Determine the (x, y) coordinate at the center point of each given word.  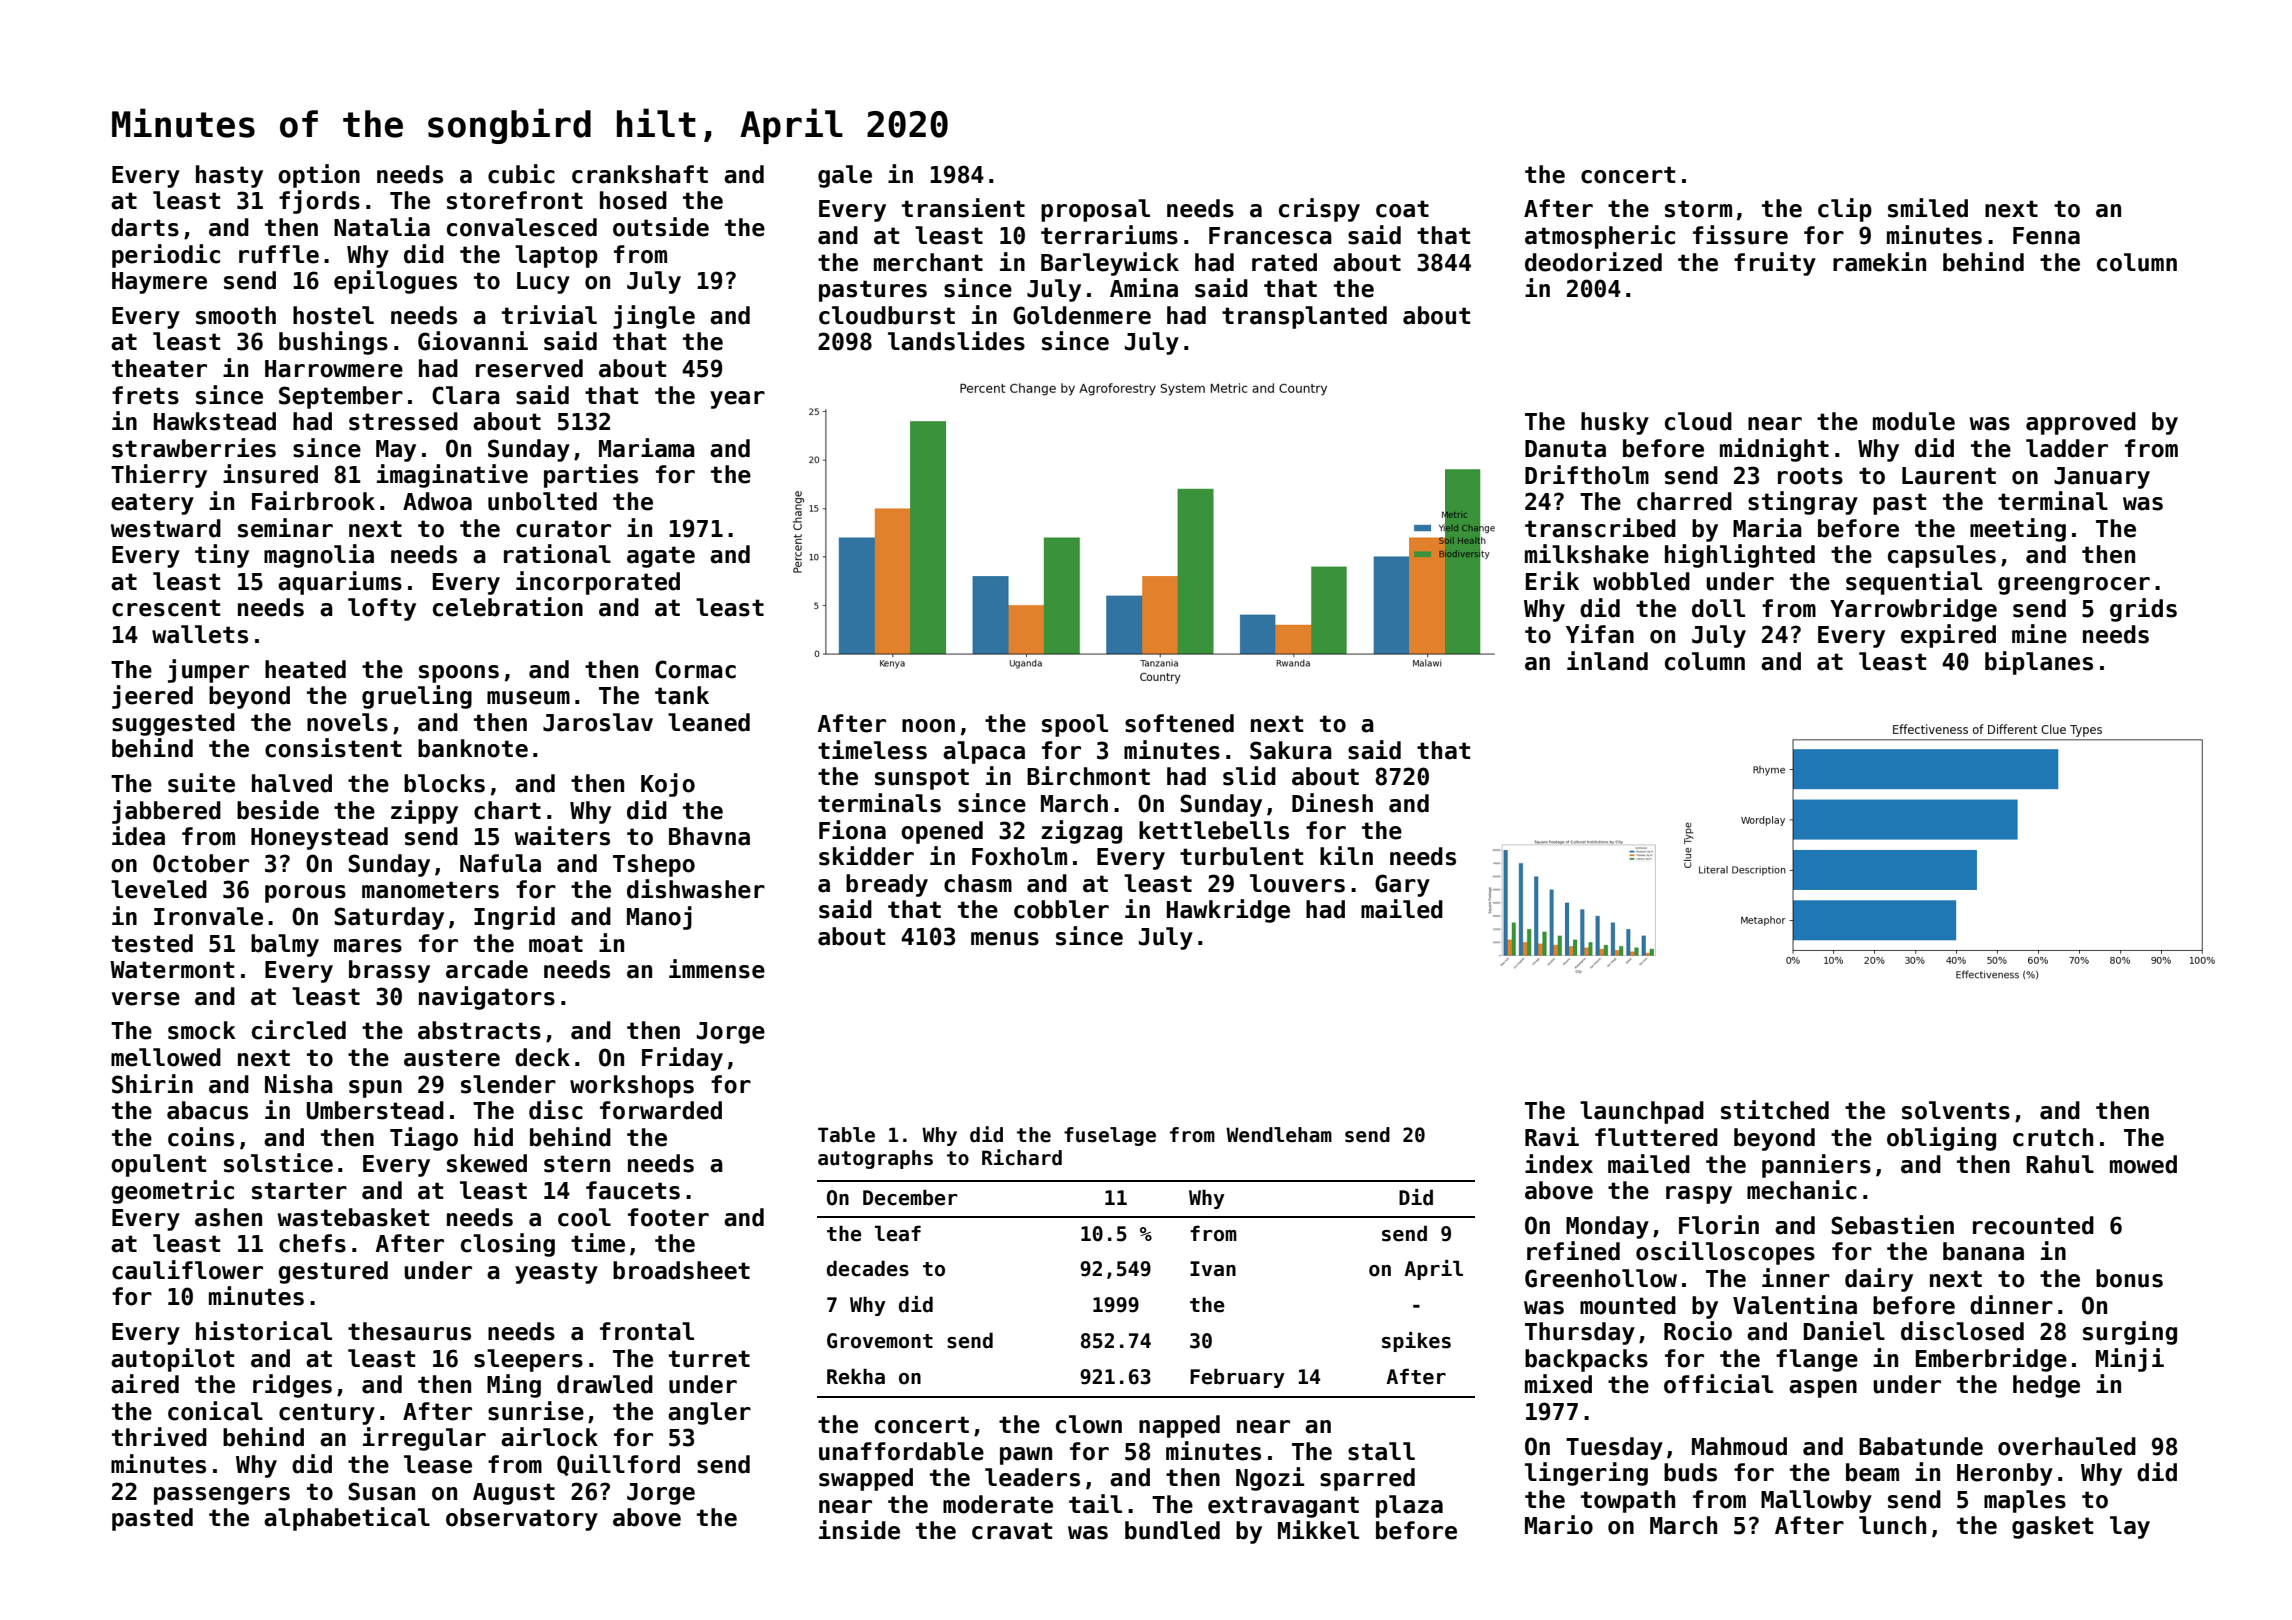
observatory (522, 1519)
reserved (529, 368)
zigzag (1081, 832)
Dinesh (1332, 803)
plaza (1409, 1506)
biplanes (2039, 663)
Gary (1402, 885)
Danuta (1565, 449)
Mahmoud (1739, 1446)
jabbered (166, 812)
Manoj (659, 918)
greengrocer (2074, 586)
